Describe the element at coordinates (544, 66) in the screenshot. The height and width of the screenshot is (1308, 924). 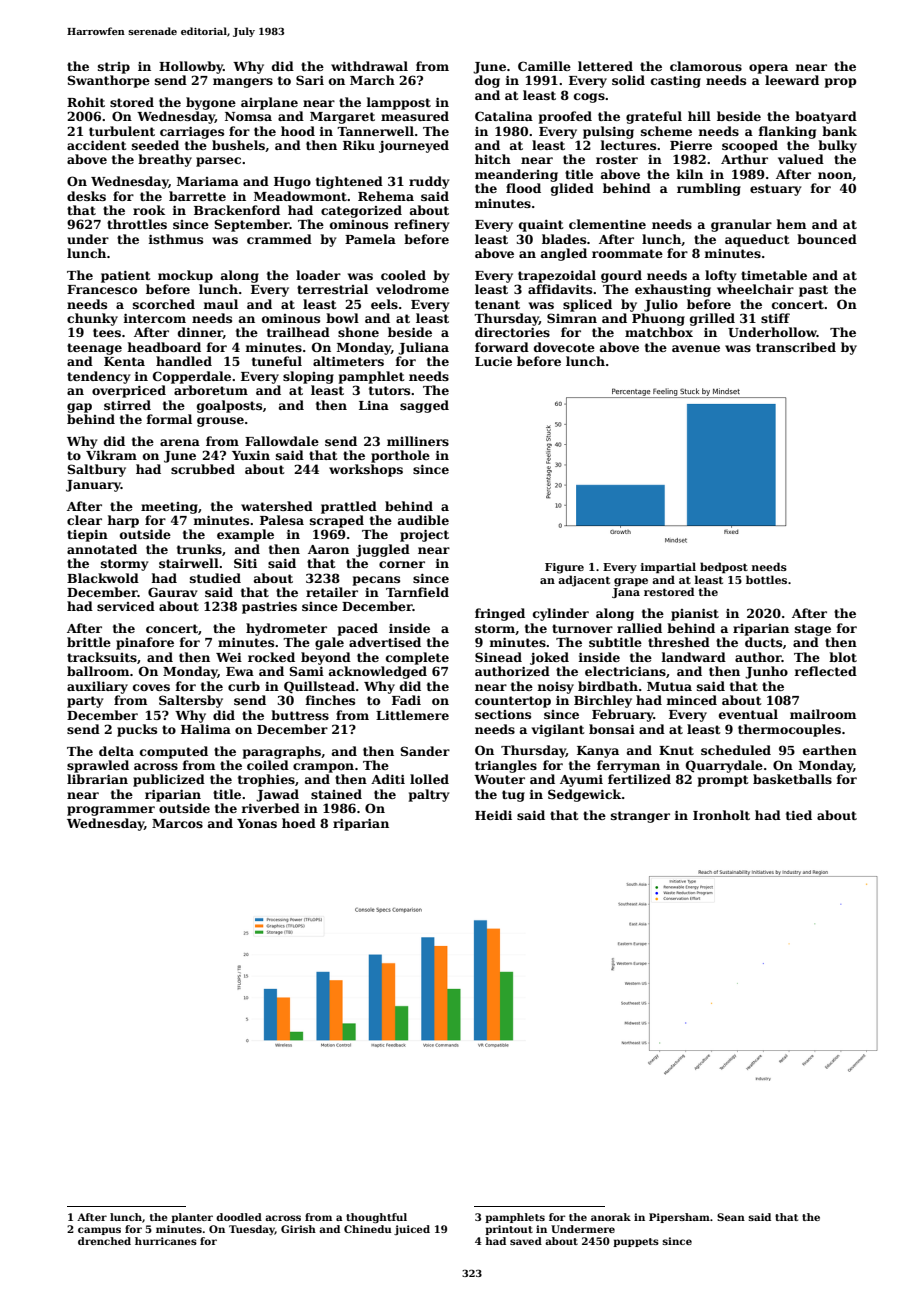
I see `Camille` at that location.
